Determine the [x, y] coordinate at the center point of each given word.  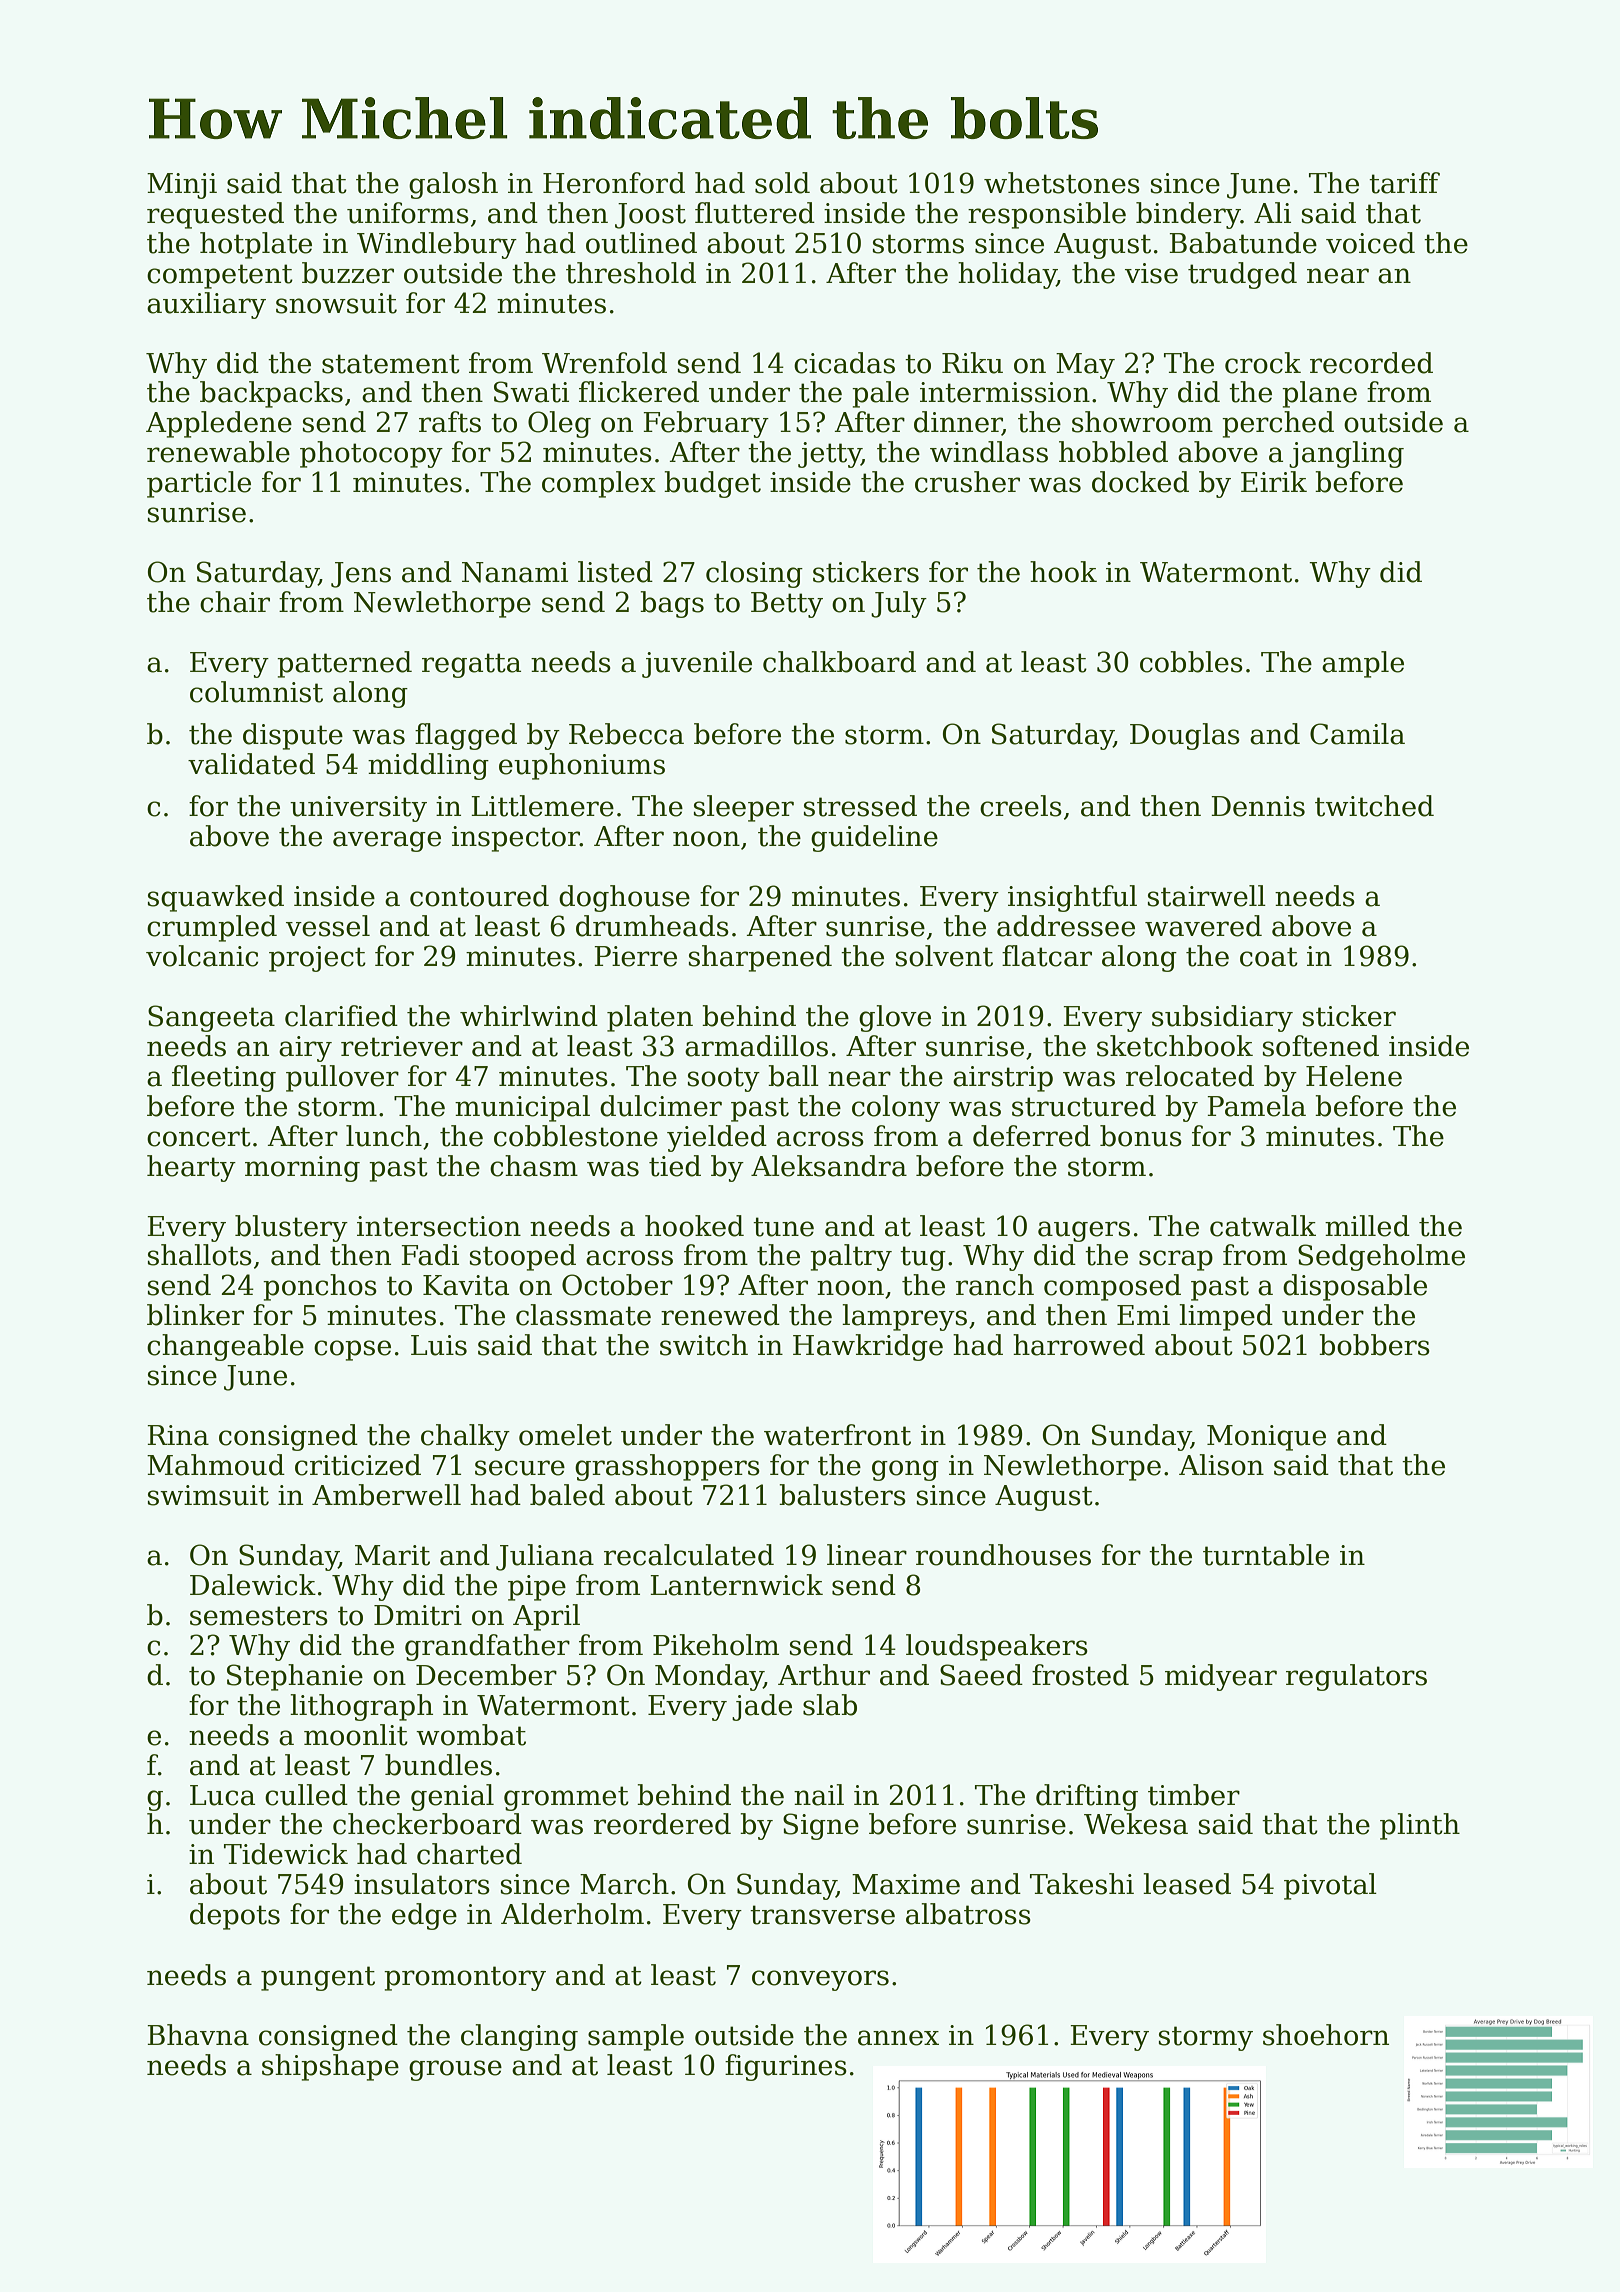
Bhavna [198, 2035]
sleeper [744, 808]
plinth [1420, 1826]
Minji [182, 186]
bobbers [1374, 1345]
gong [905, 1470]
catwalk [1263, 1226]
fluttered [755, 213]
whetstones [1062, 183]
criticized [358, 1465]
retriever [402, 1046]
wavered [1203, 926]
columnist [256, 692]
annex [898, 2038]
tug [923, 1258]
